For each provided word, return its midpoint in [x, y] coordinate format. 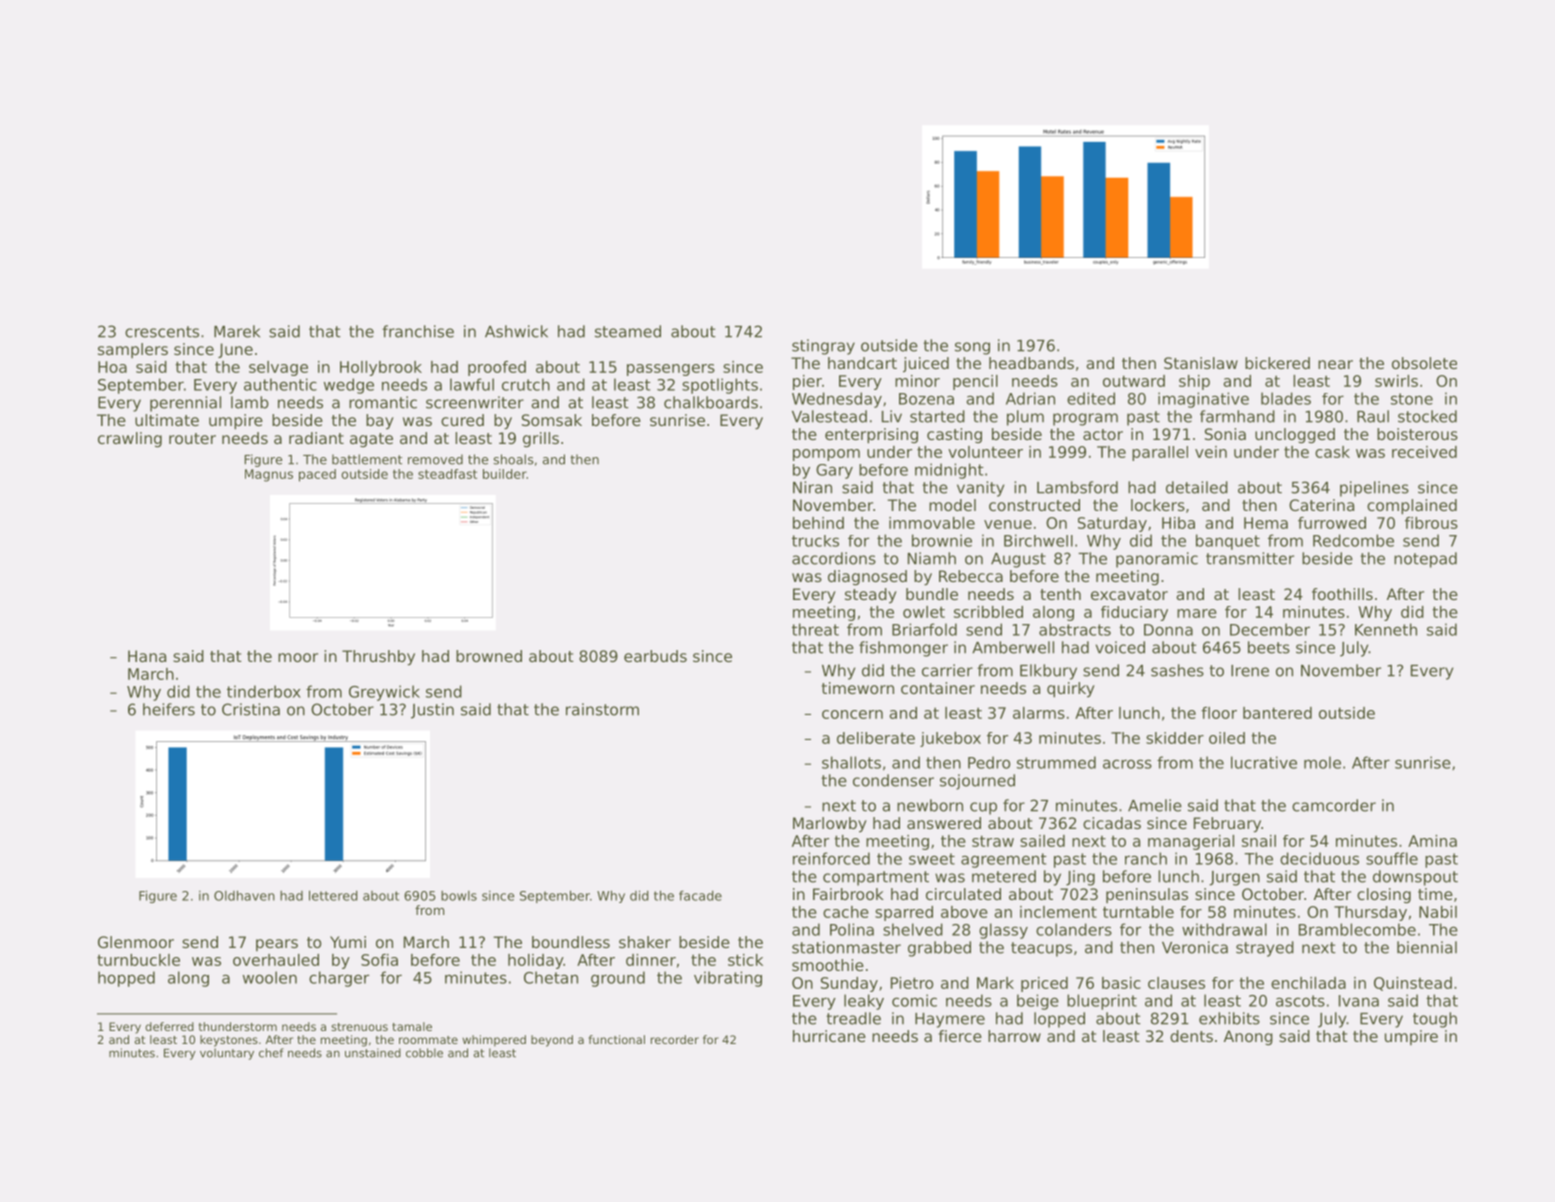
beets [1269, 647]
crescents [162, 332]
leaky [864, 1002]
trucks [815, 541]
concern [852, 714]
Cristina [251, 709]
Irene [1250, 671]
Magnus [269, 475]
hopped [126, 979]
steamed [628, 331]
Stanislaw [1201, 363]
